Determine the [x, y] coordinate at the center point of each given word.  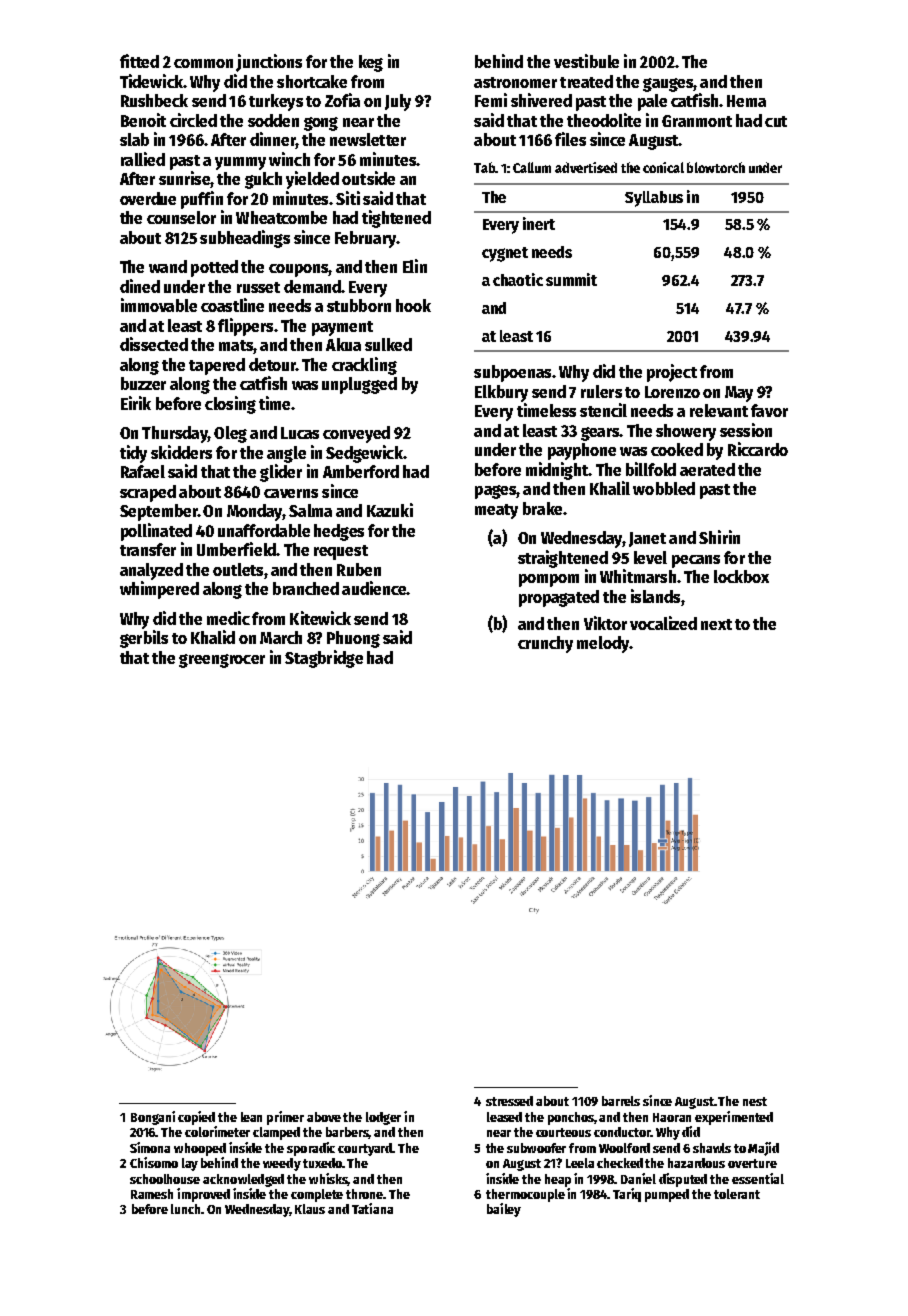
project [672, 373]
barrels [621, 1101]
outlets [238, 569]
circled [193, 120]
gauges [668, 85]
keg [371, 63]
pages [495, 492]
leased [504, 1117]
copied [196, 1118]
